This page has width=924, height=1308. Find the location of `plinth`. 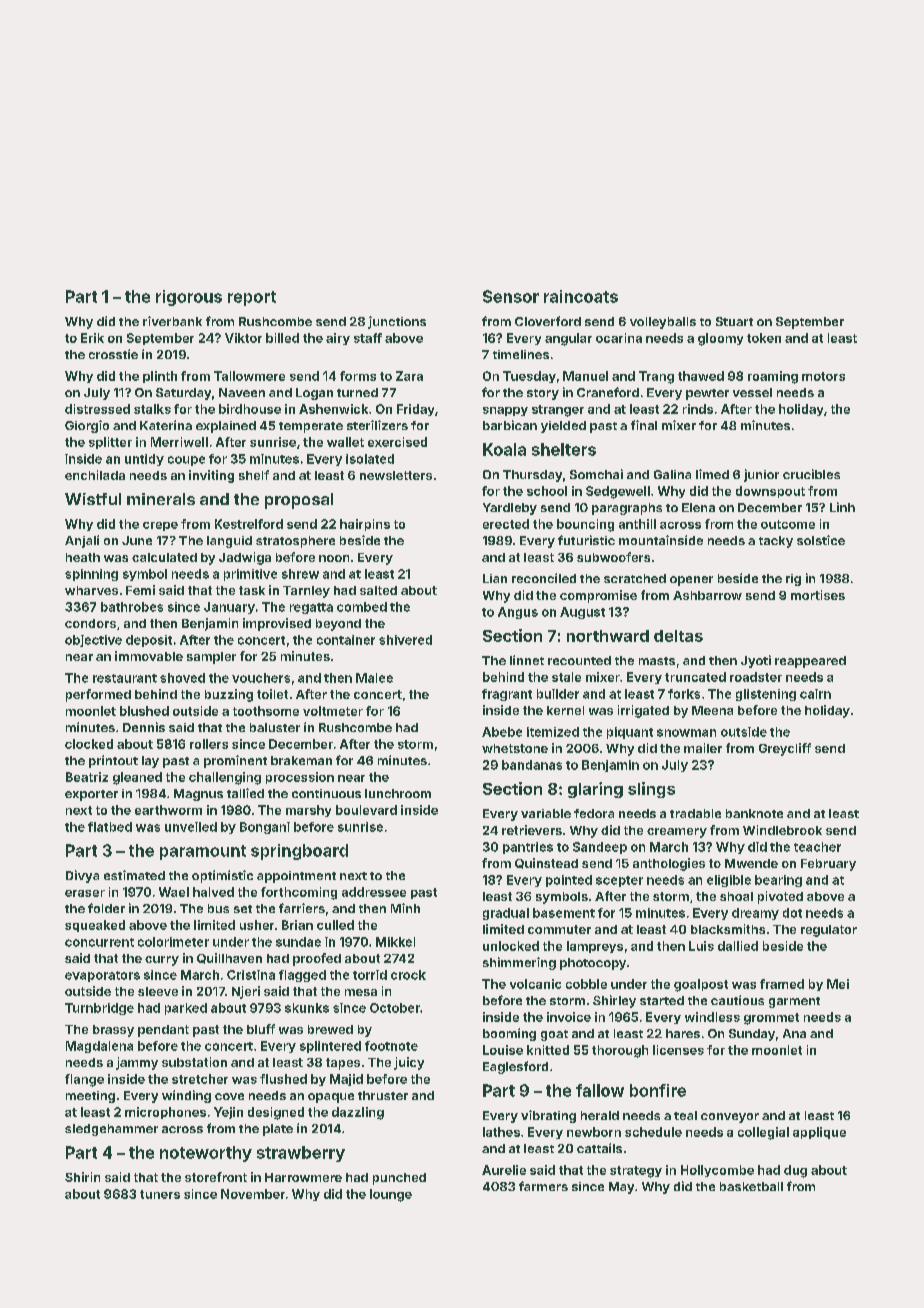

plinth is located at coordinates (160, 377).
